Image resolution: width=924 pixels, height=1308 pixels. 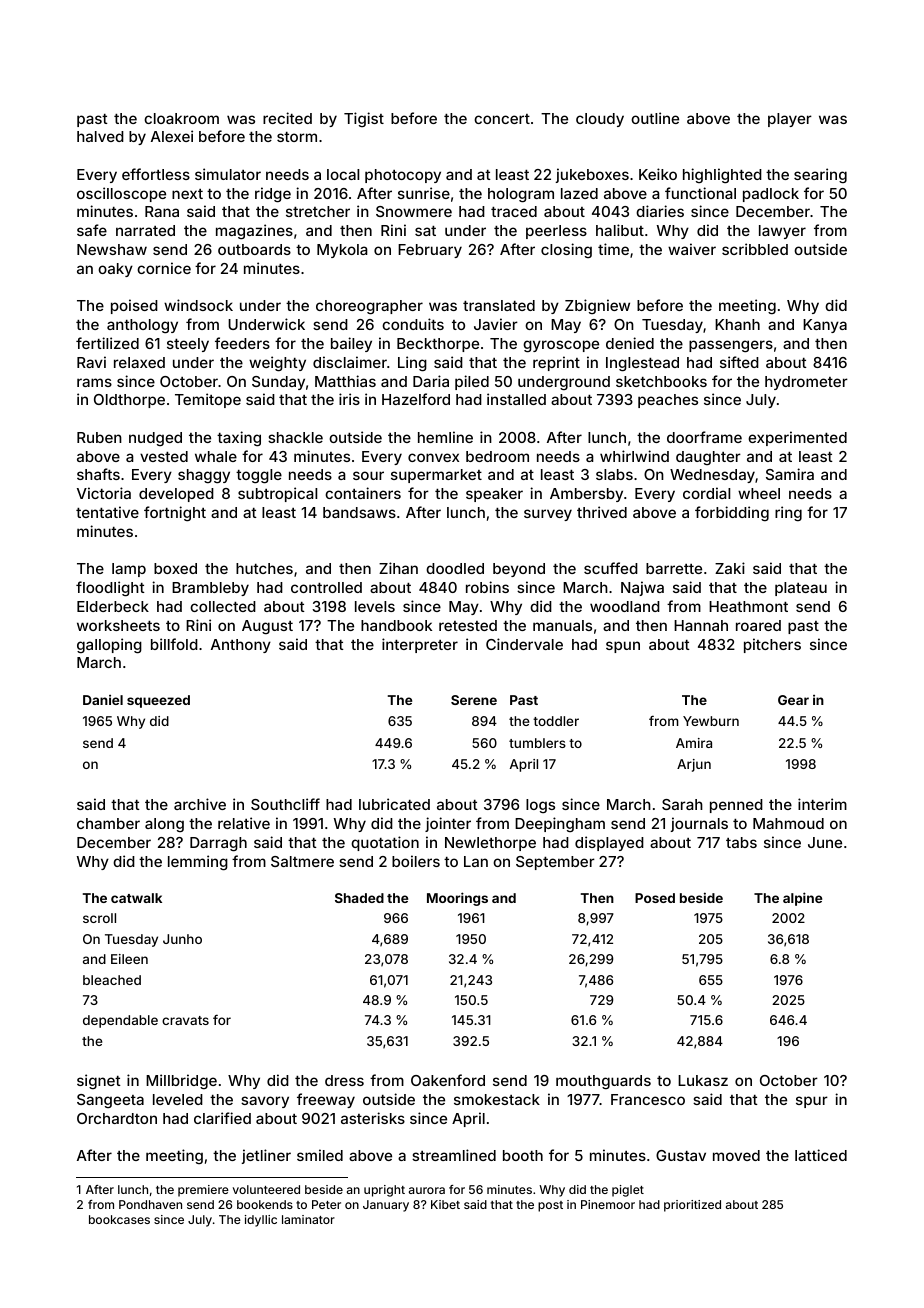 What do you see at coordinates (368, 475) in the image?
I see `sour` at bounding box center [368, 475].
